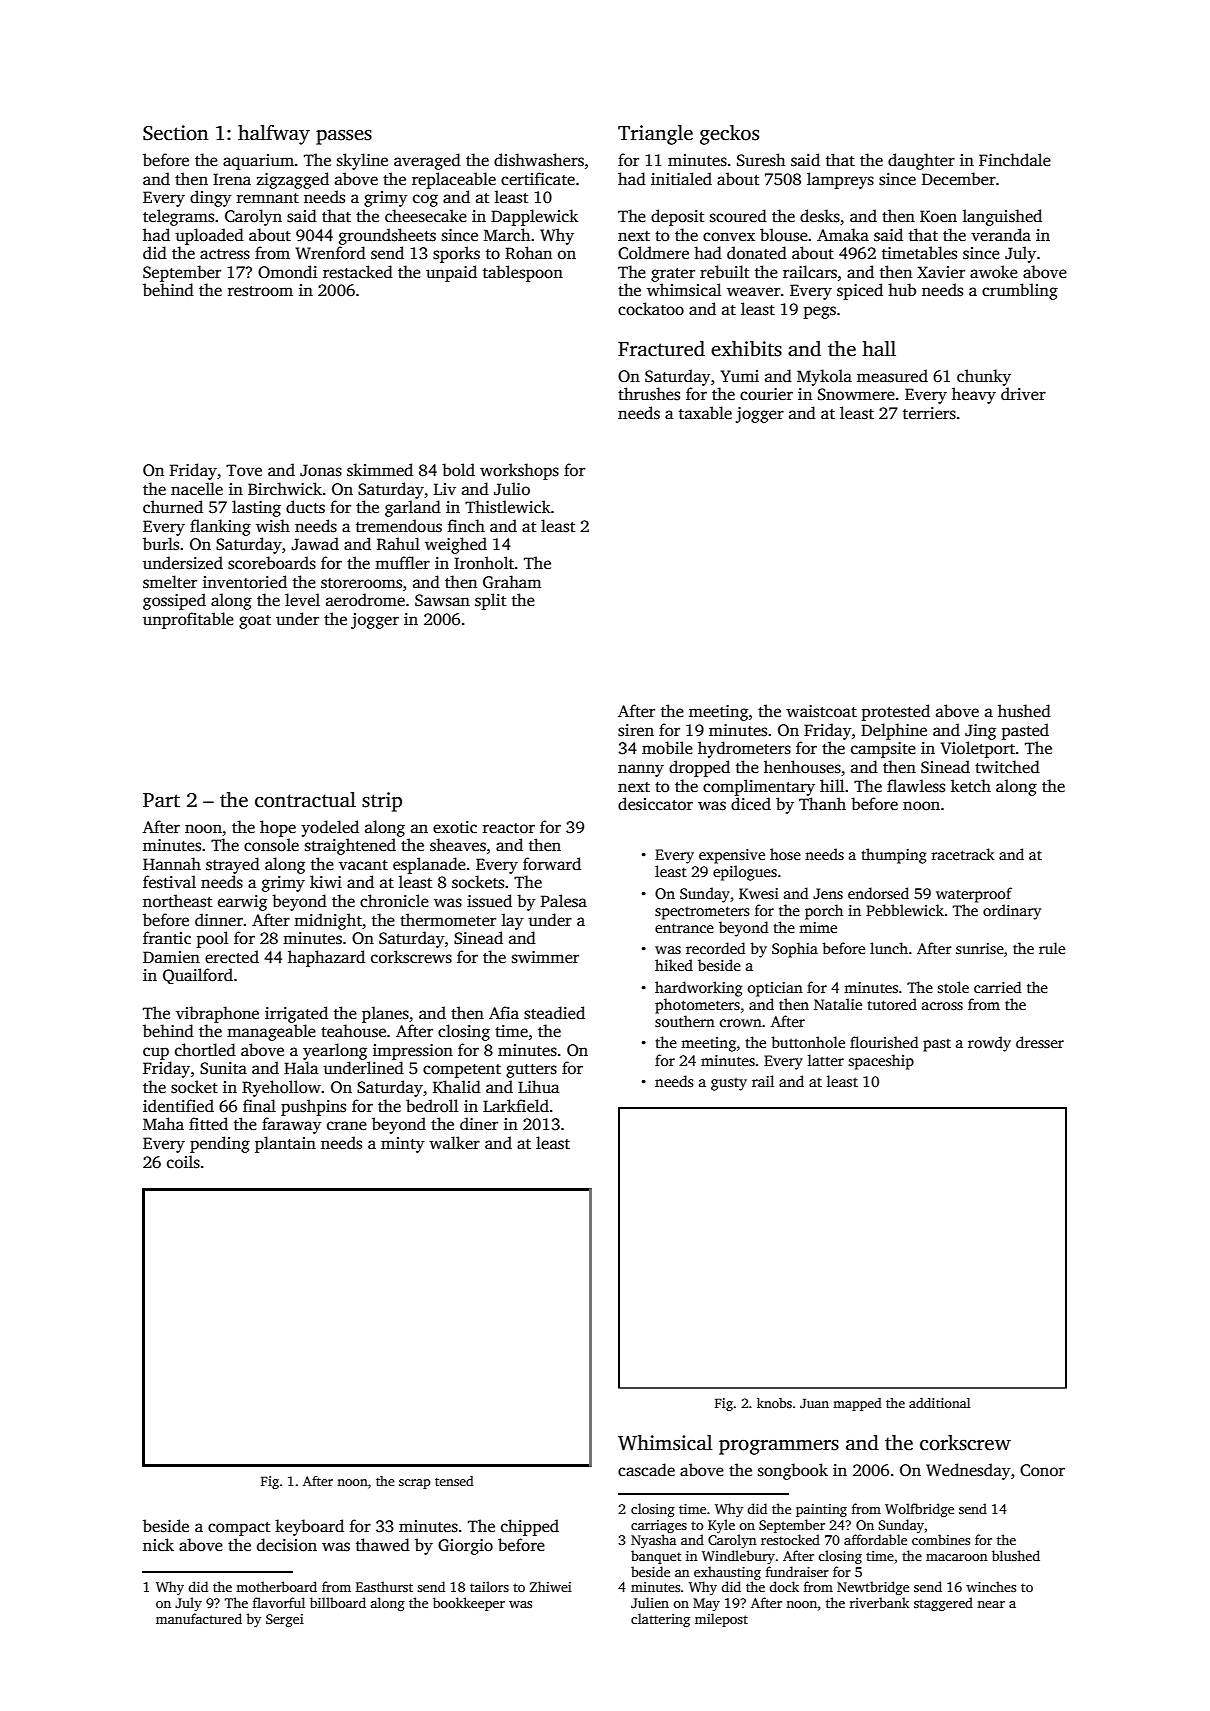  What do you see at coordinates (260, 291) in the document?
I see `restroom` at bounding box center [260, 291].
